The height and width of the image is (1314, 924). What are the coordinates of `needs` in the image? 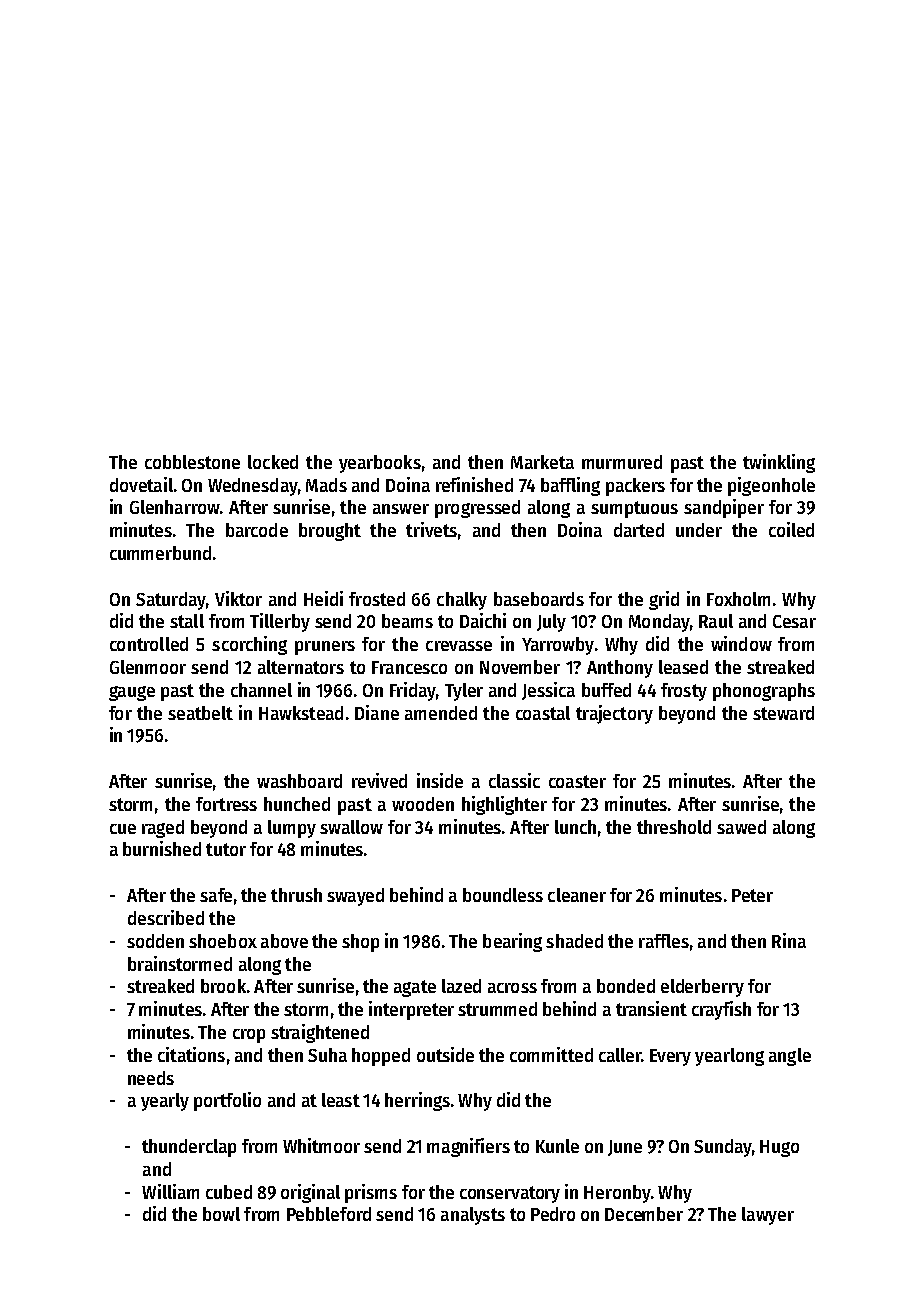 It's located at (151, 1078).
